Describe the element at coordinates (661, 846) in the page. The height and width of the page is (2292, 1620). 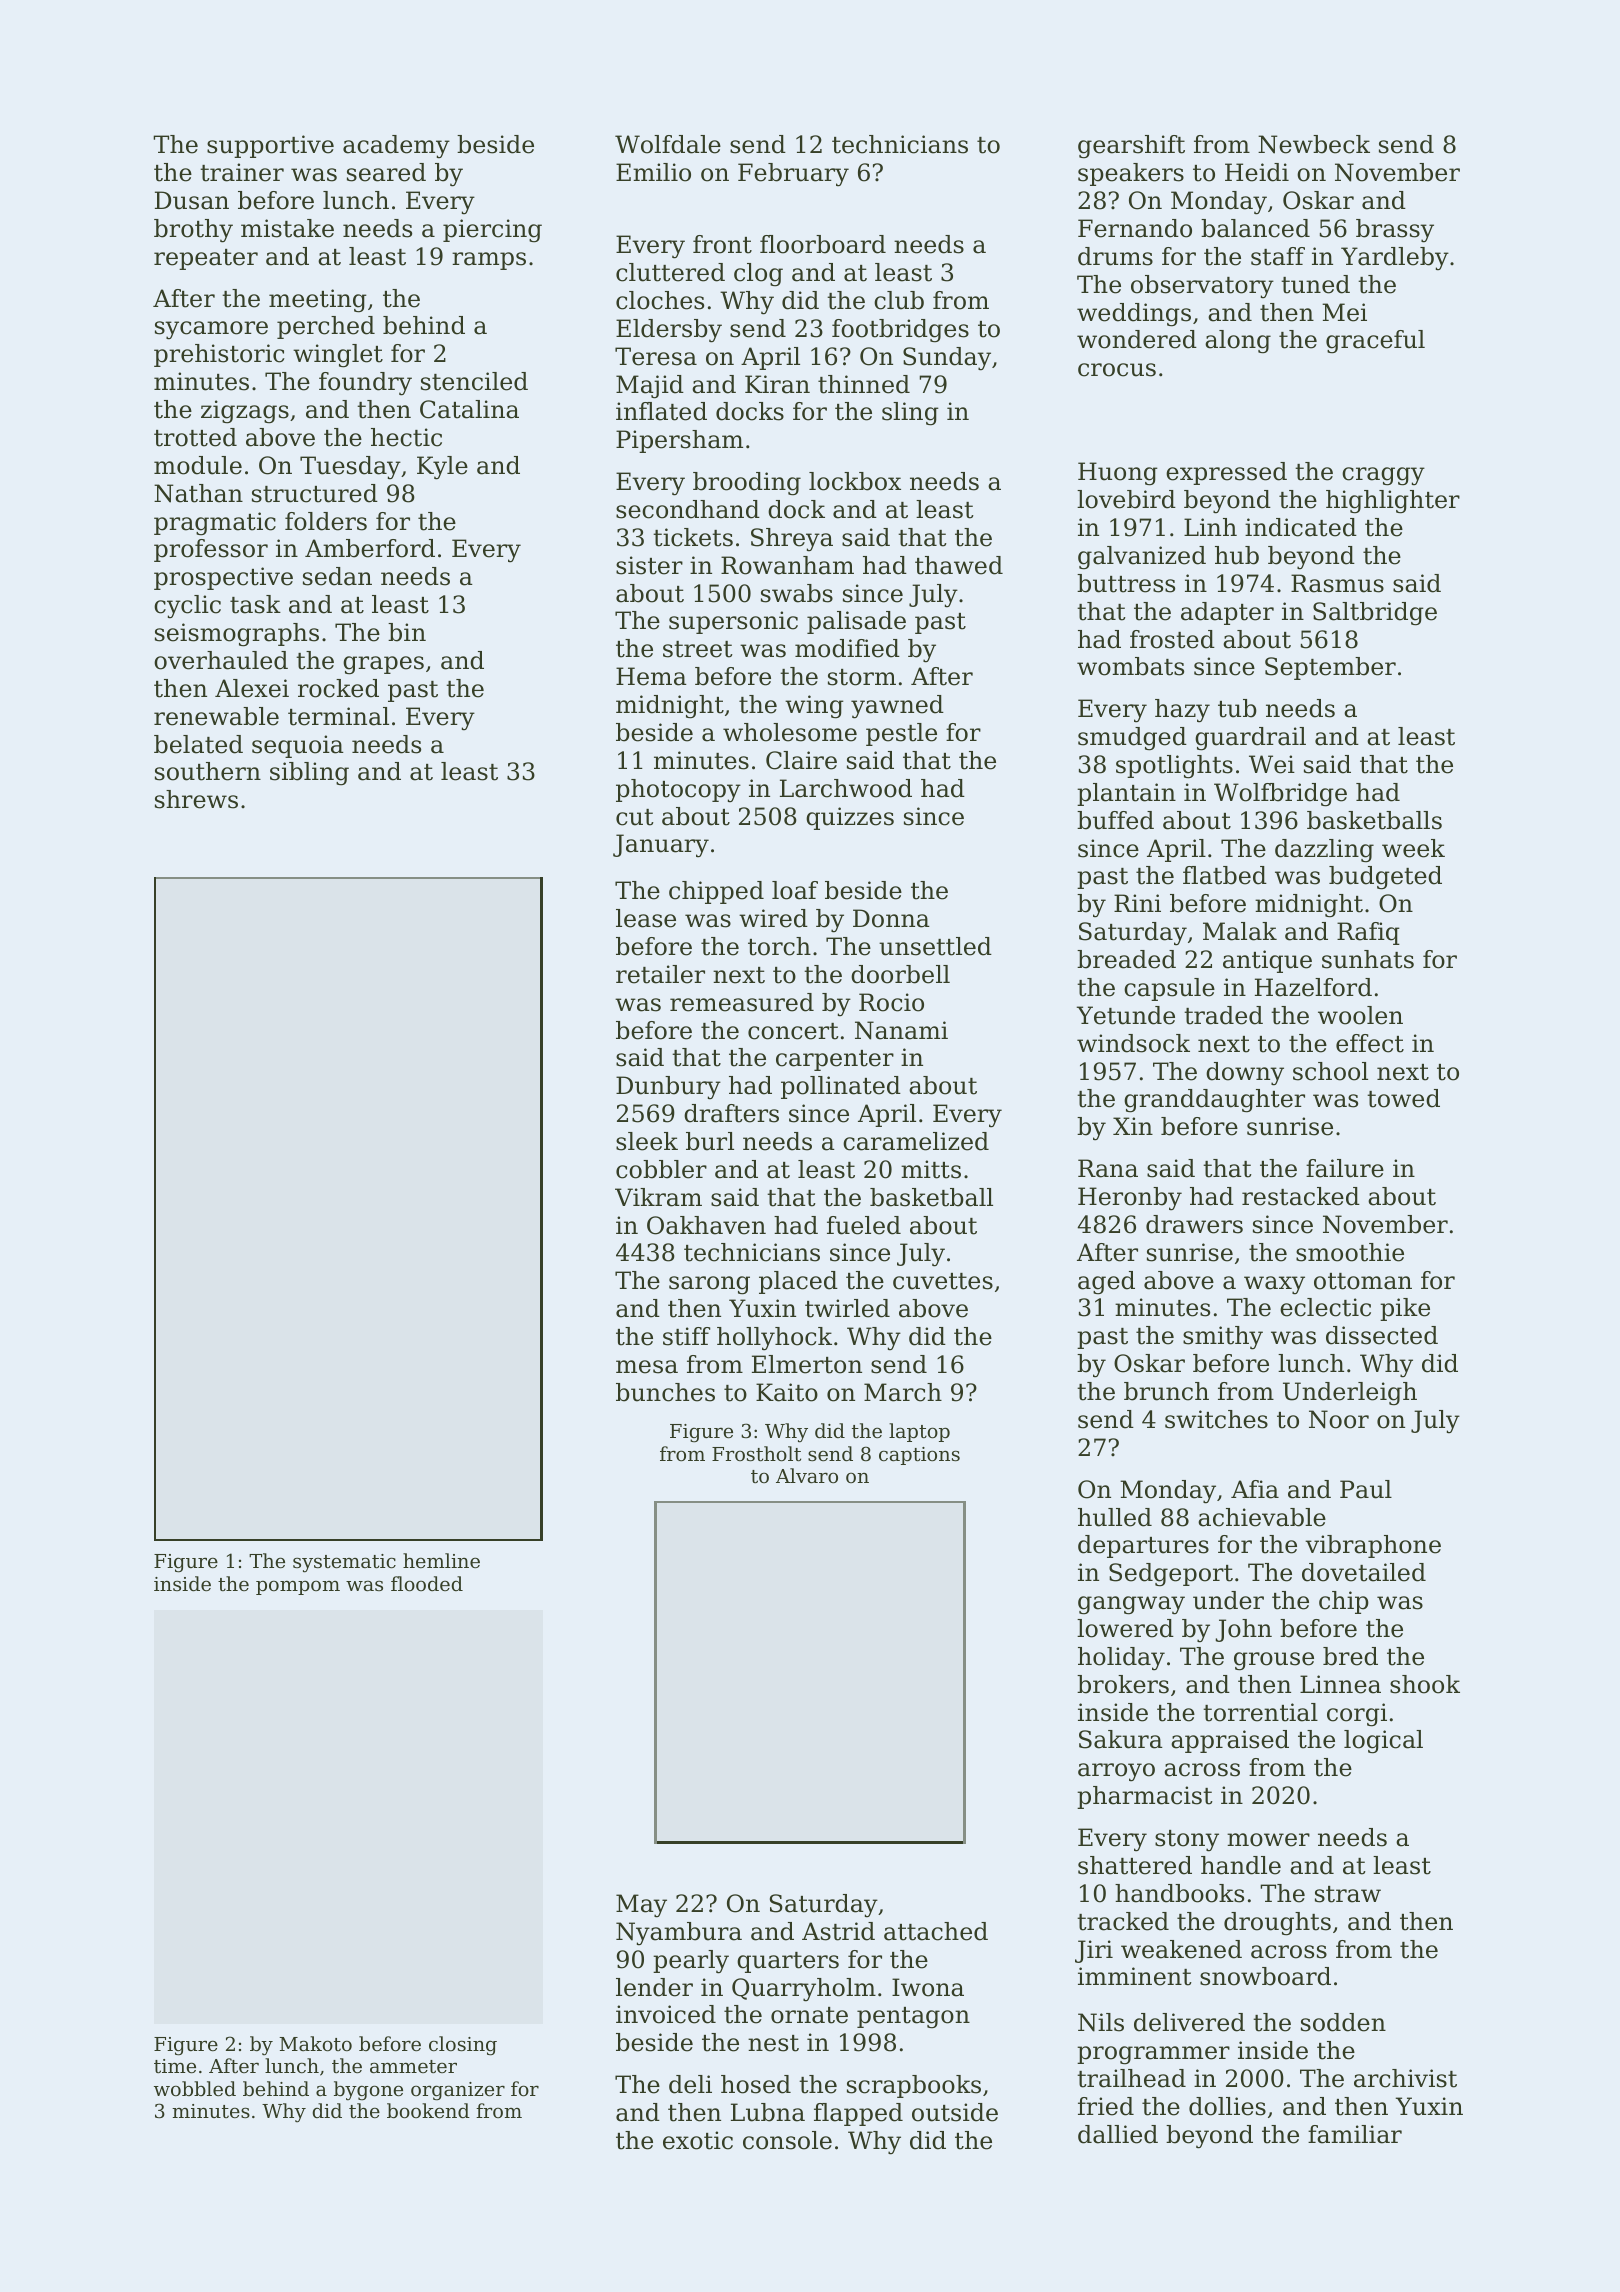
I see `January` at that location.
